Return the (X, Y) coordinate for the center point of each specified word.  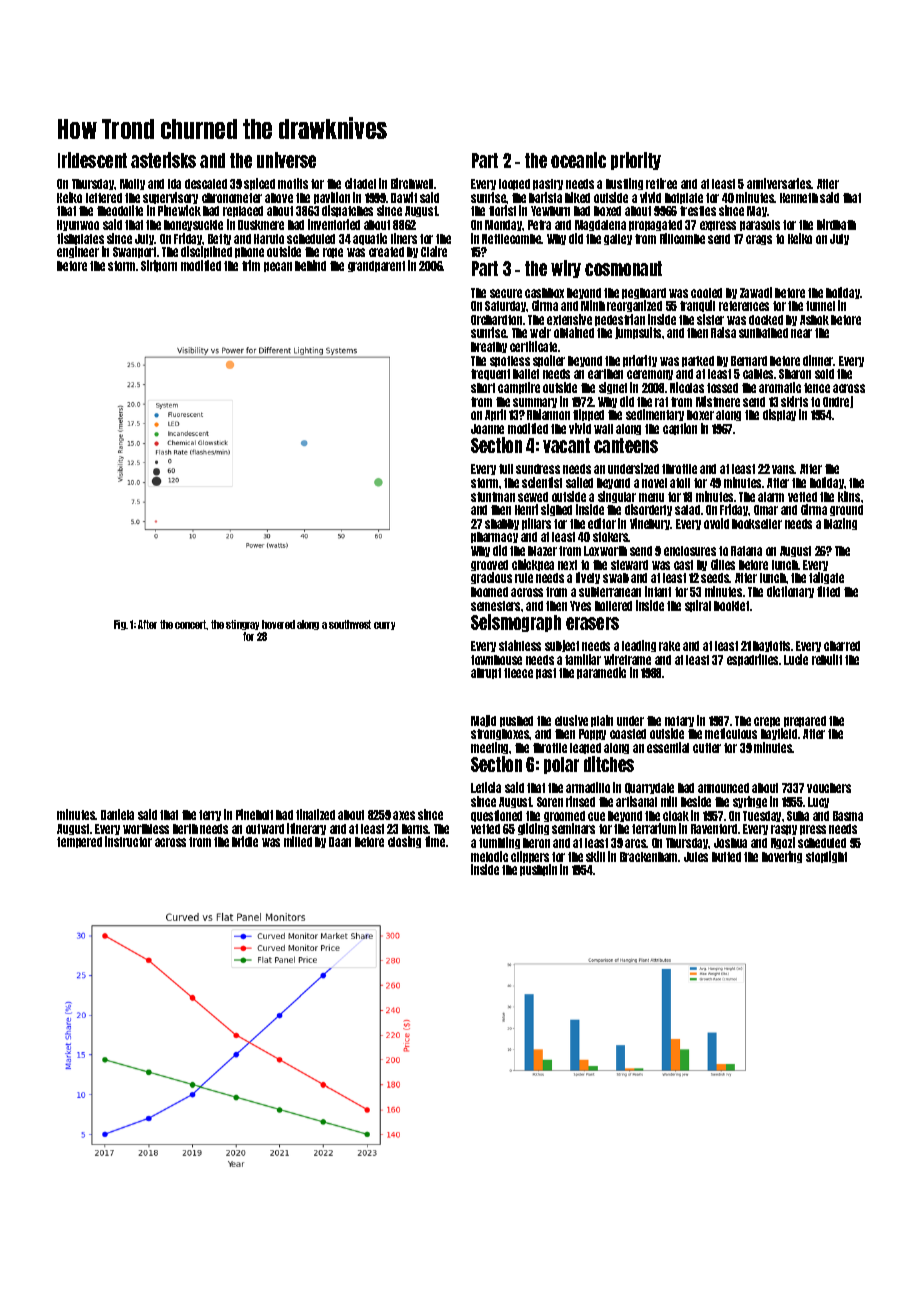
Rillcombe (682, 238)
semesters (496, 606)
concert (191, 624)
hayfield (779, 734)
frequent (490, 374)
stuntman (493, 497)
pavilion (332, 198)
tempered (79, 842)
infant (658, 591)
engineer (78, 252)
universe (286, 160)
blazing (840, 524)
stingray (242, 625)
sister (710, 319)
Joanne (487, 429)
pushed (516, 721)
